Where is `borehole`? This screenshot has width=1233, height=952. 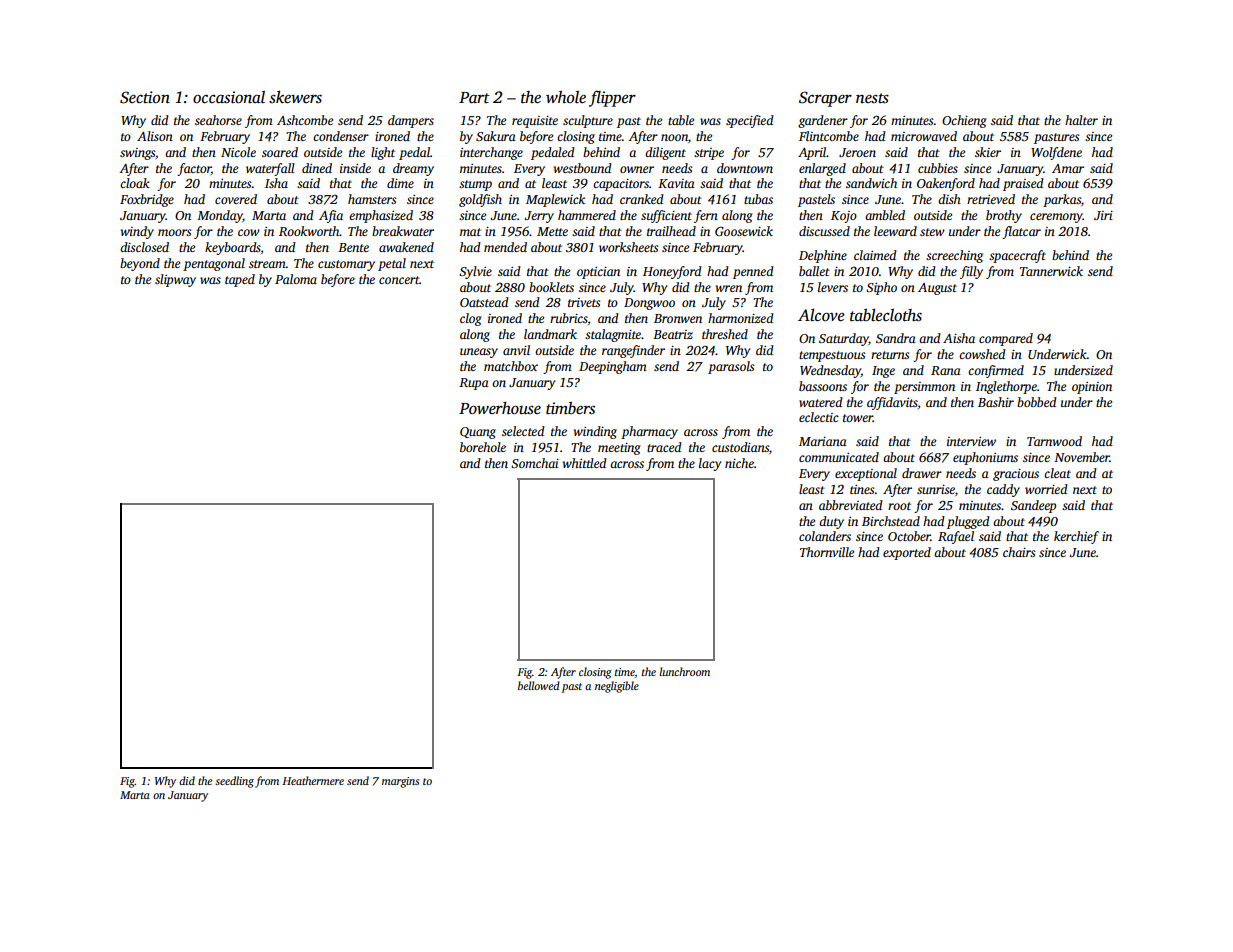
borehole is located at coordinates (483, 447).
